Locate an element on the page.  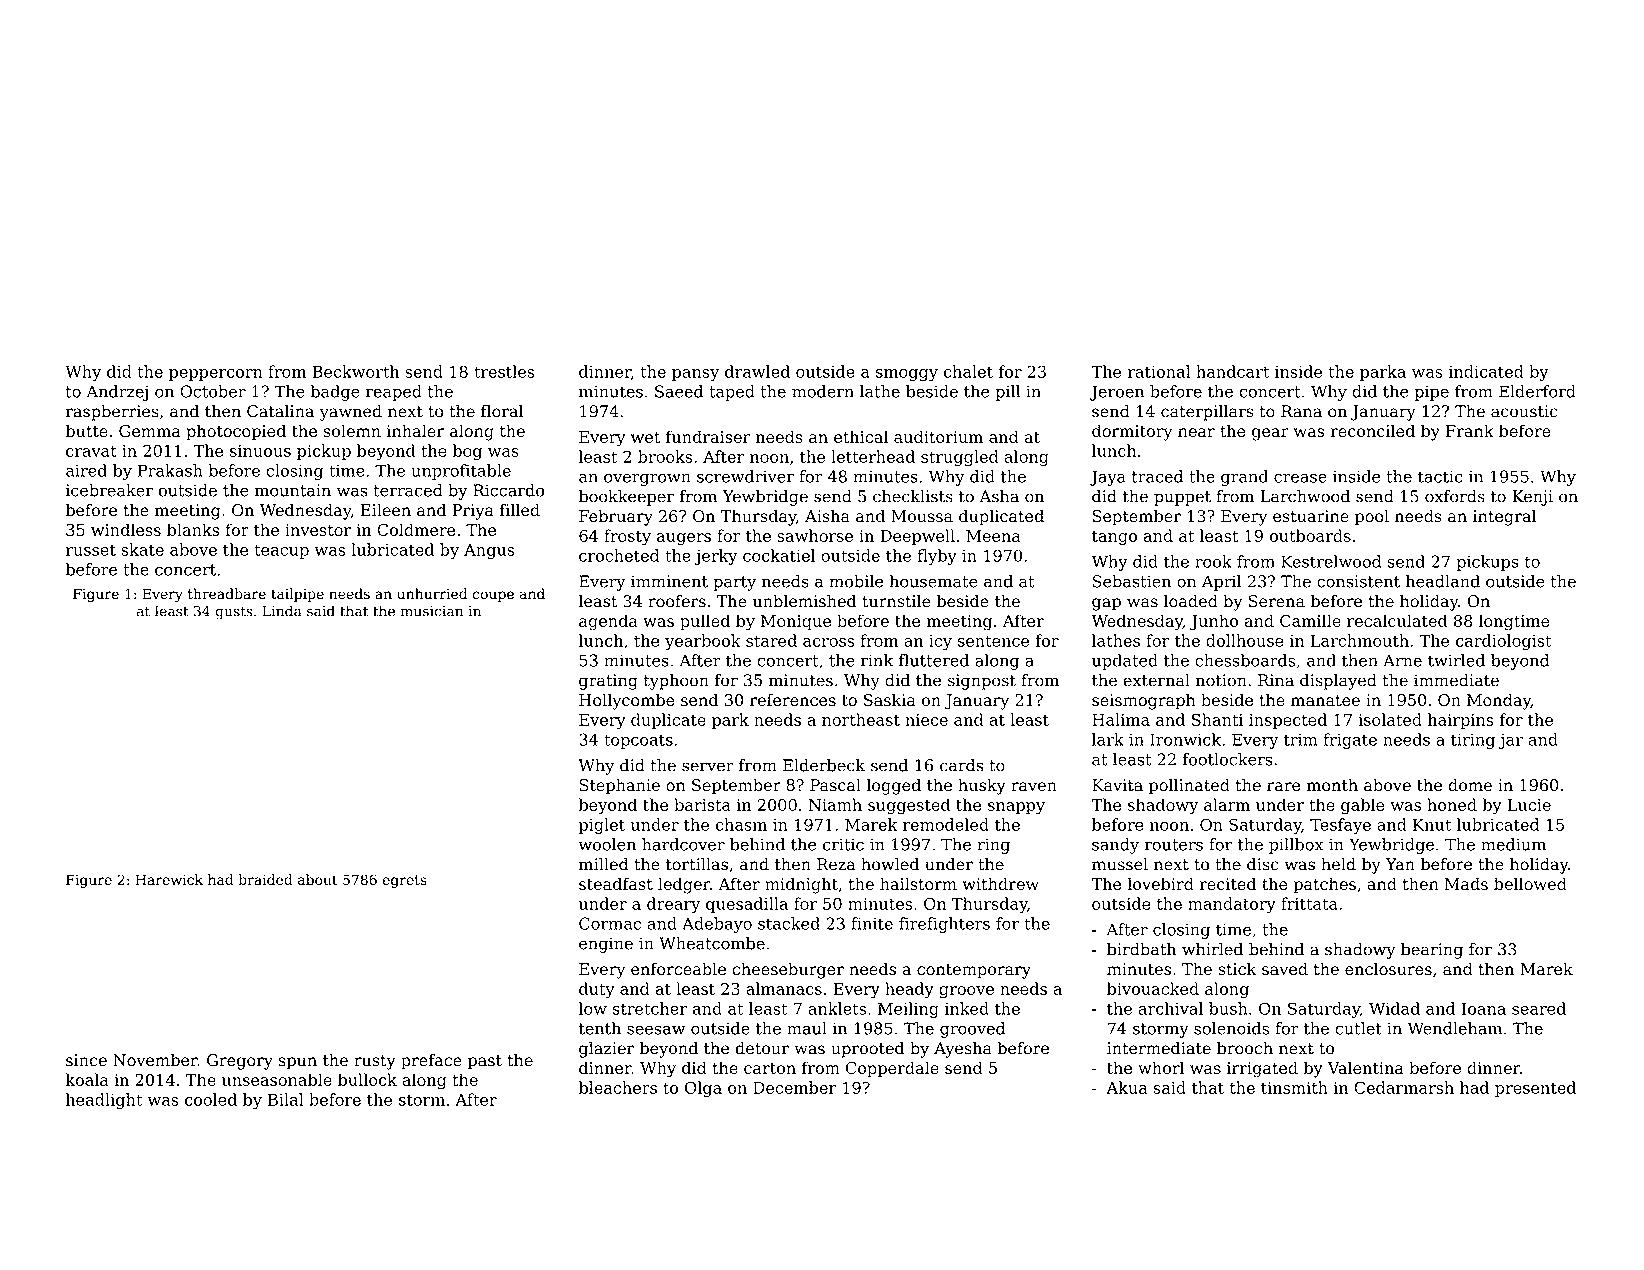
Bilal is located at coordinates (285, 1099).
